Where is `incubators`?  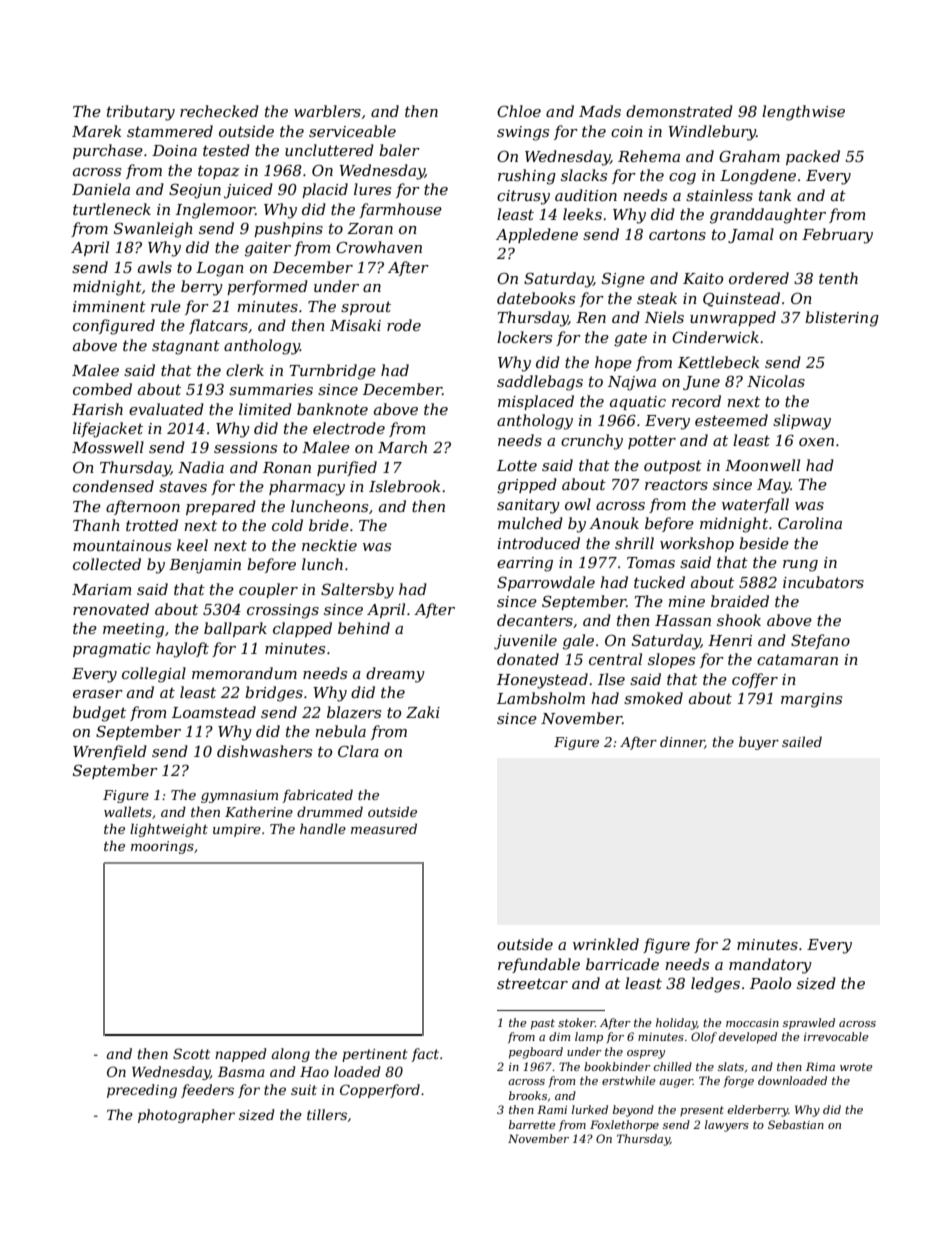 incubators is located at coordinates (823, 582).
